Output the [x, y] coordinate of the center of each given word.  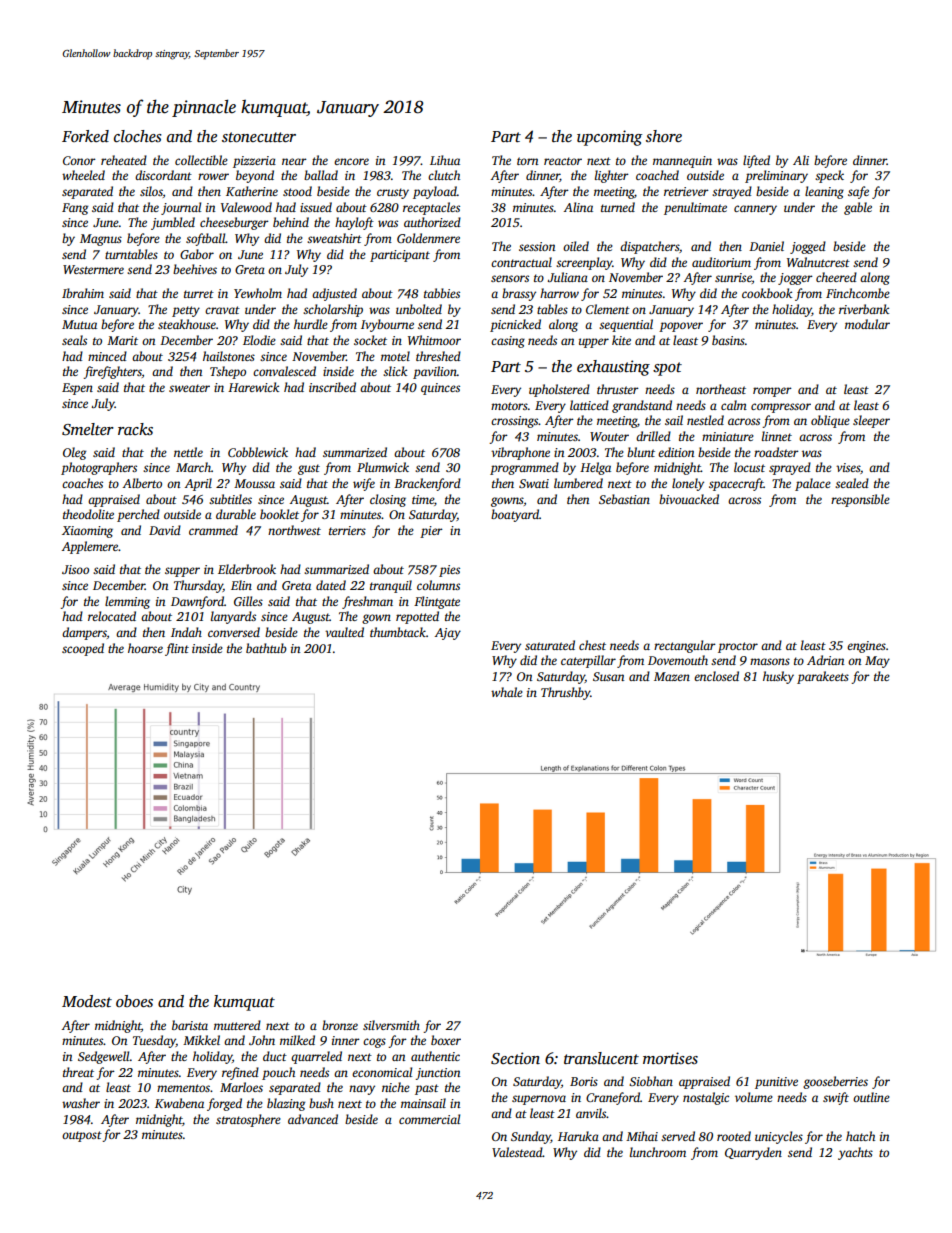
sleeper [871, 421]
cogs [374, 1043]
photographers [99, 468]
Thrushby [565, 693]
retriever [686, 191]
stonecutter [259, 137]
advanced [313, 1119]
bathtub [266, 648]
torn [527, 161]
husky [778, 677]
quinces [440, 389]
